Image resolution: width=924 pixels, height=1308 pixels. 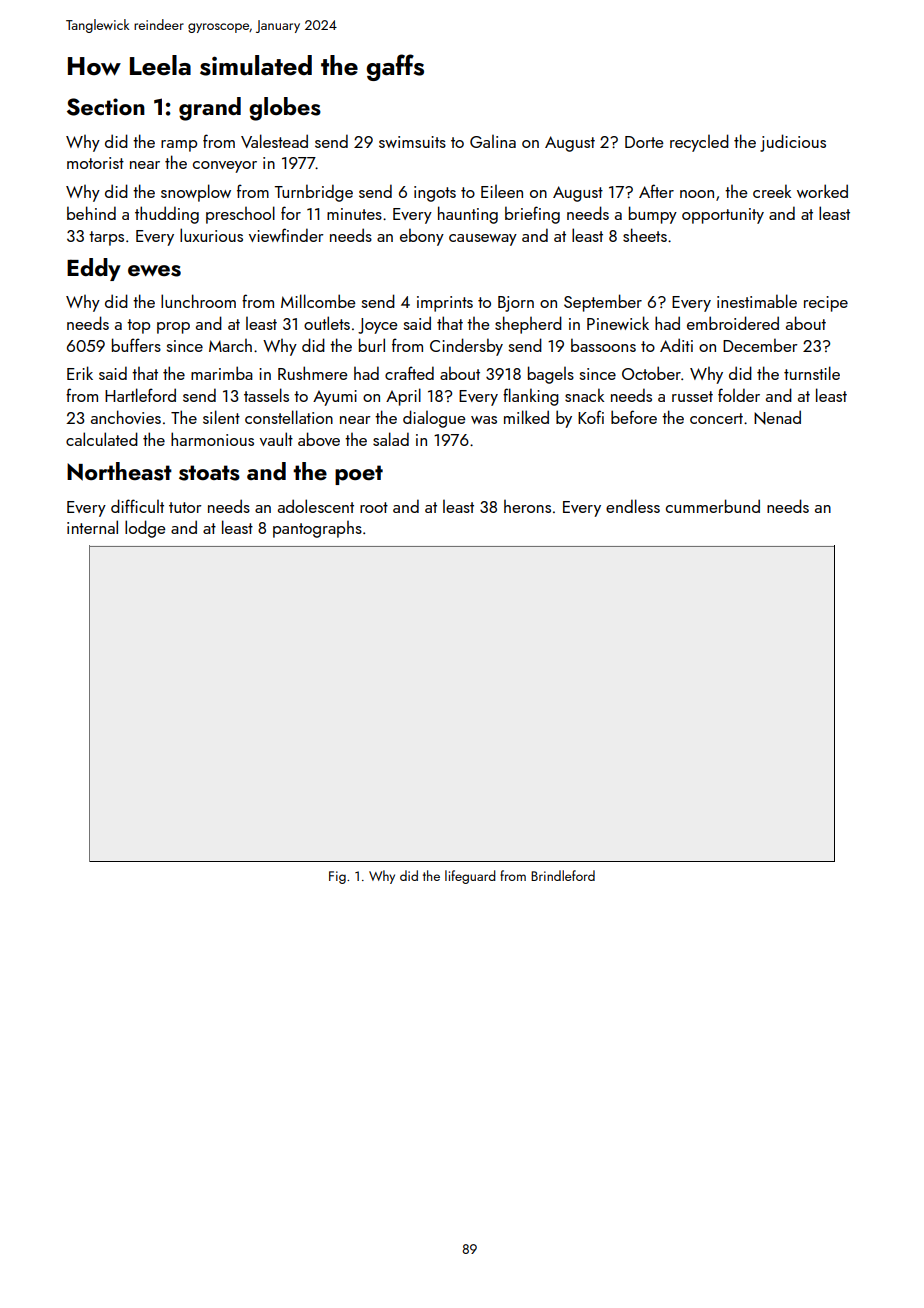 What do you see at coordinates (337, 877) in the screenshot?
I see `Fig` at bounding box center [337, 877].
